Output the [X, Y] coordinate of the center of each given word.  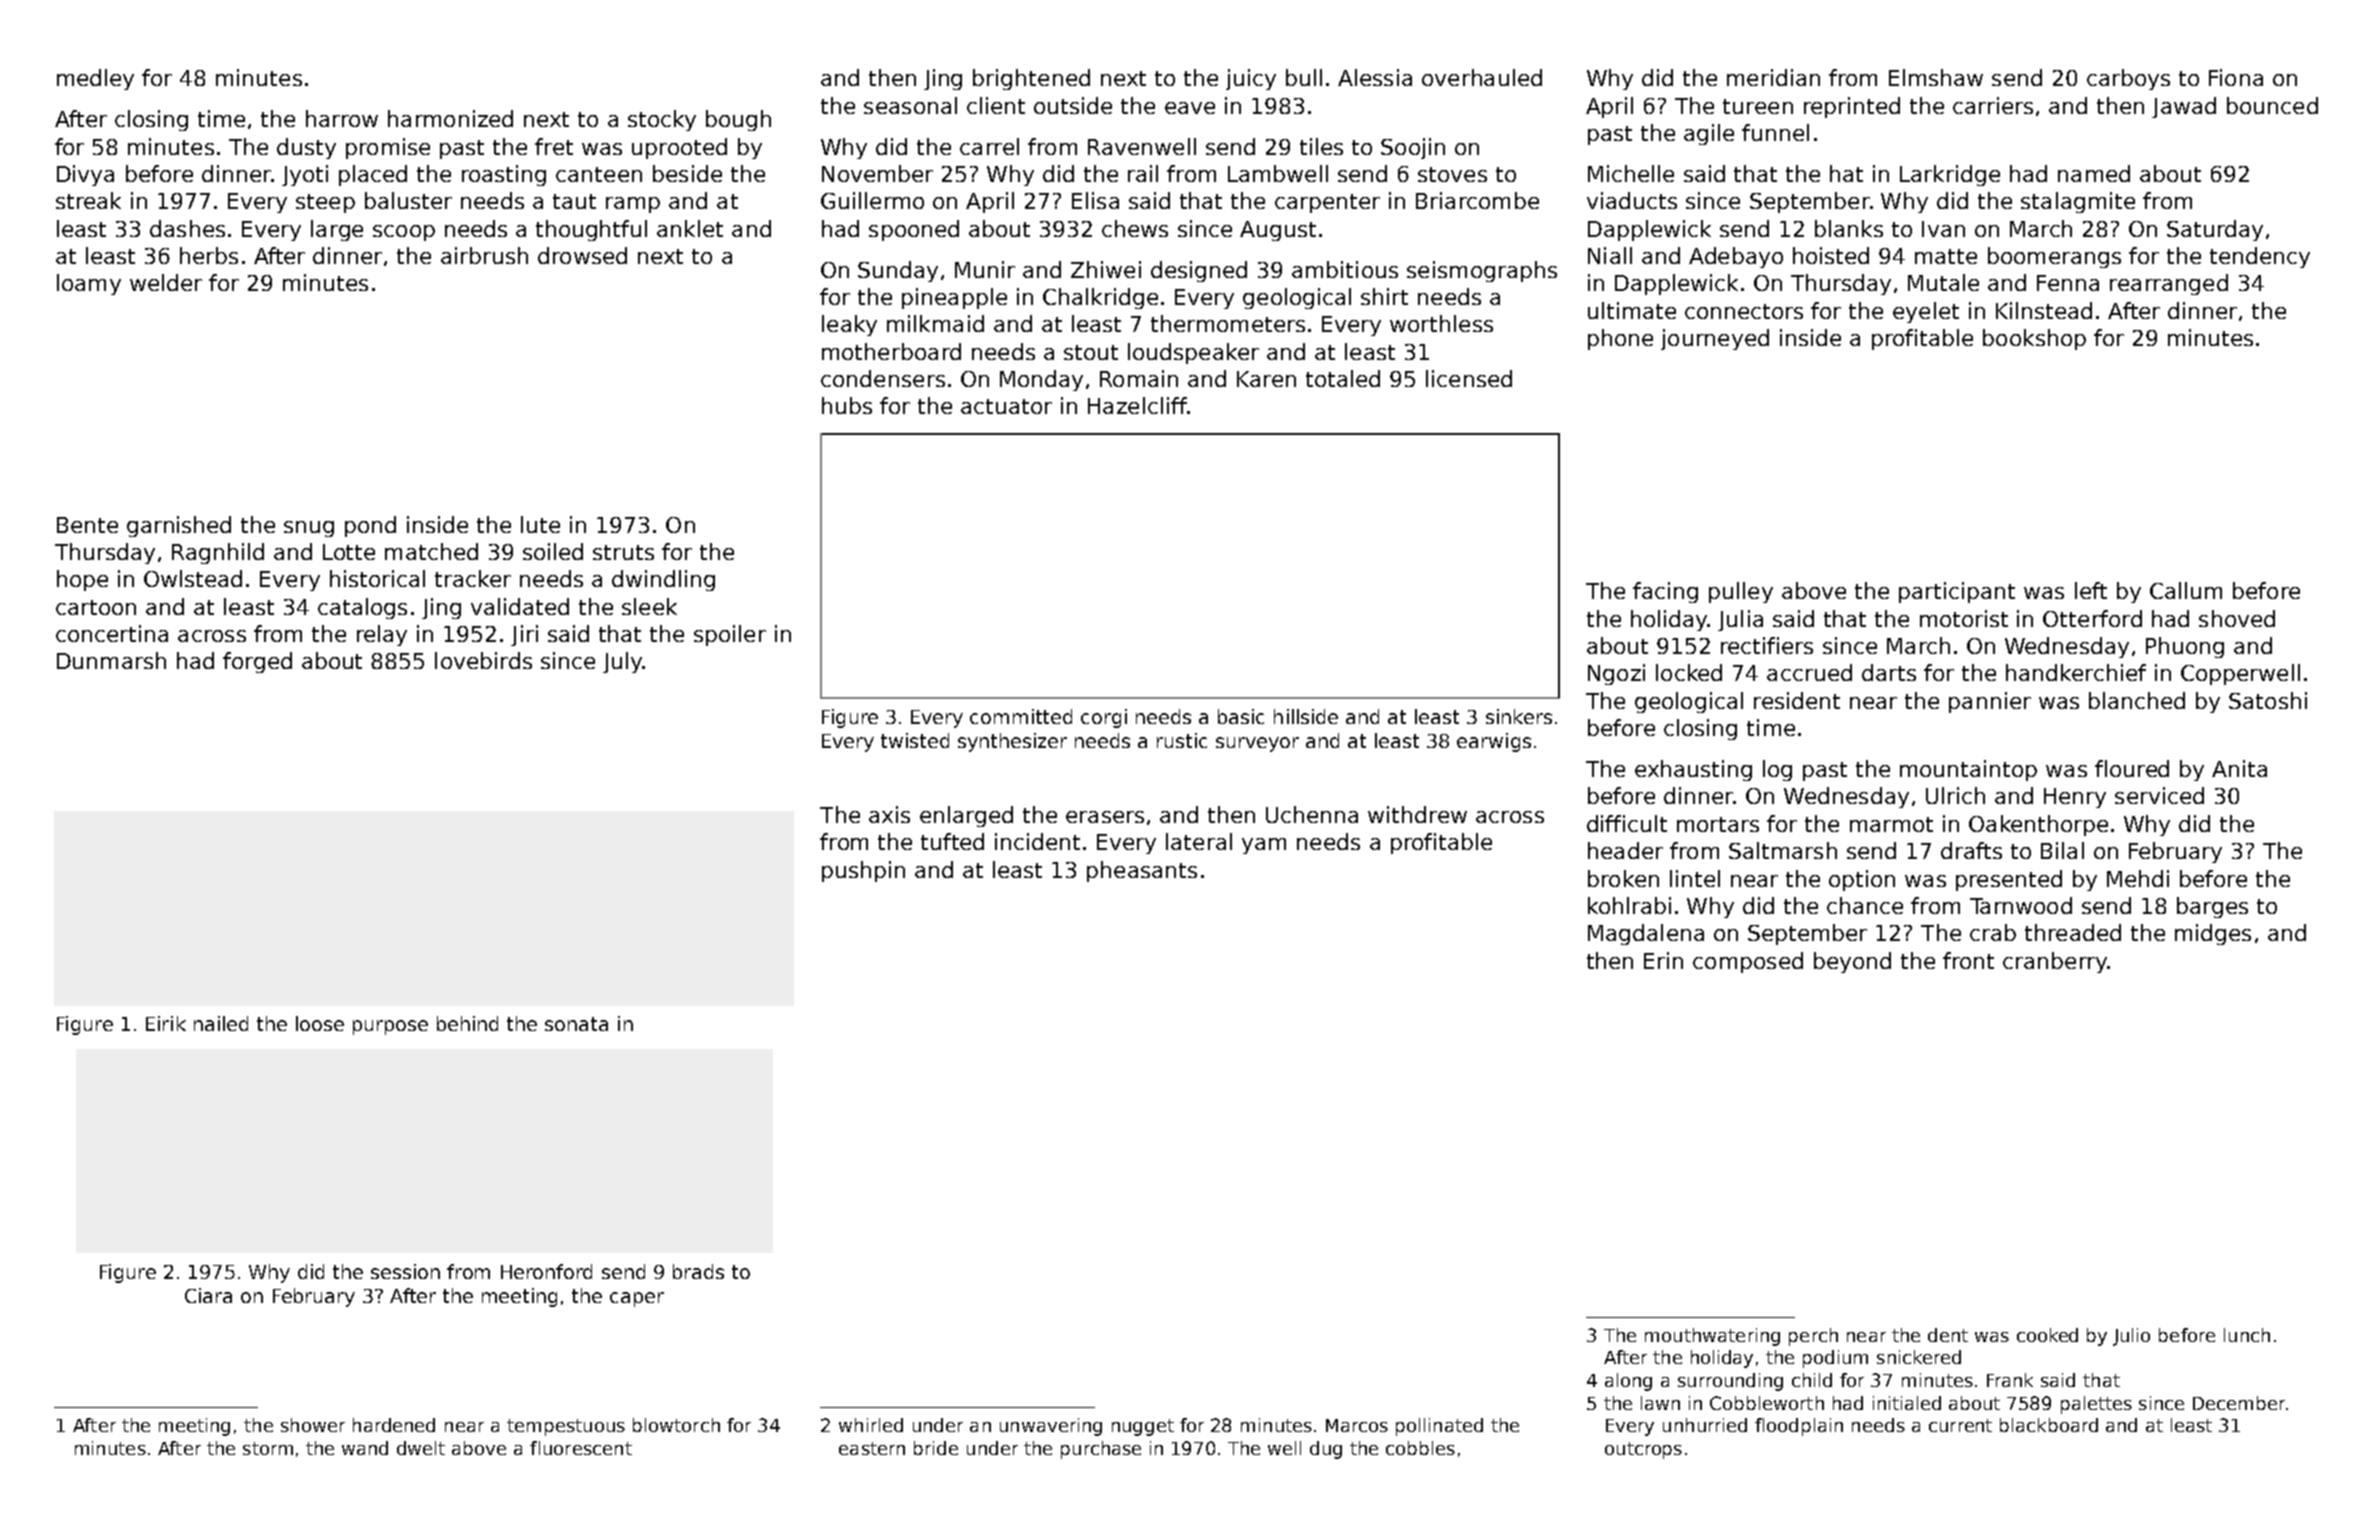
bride [936, 1448]
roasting [504, 175]
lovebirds [483, 660]
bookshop [2034, 339]
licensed [1469, 378]
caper [637, 1299]
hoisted [1831, 255]
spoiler [730, 635]
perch [1813, 1337]
